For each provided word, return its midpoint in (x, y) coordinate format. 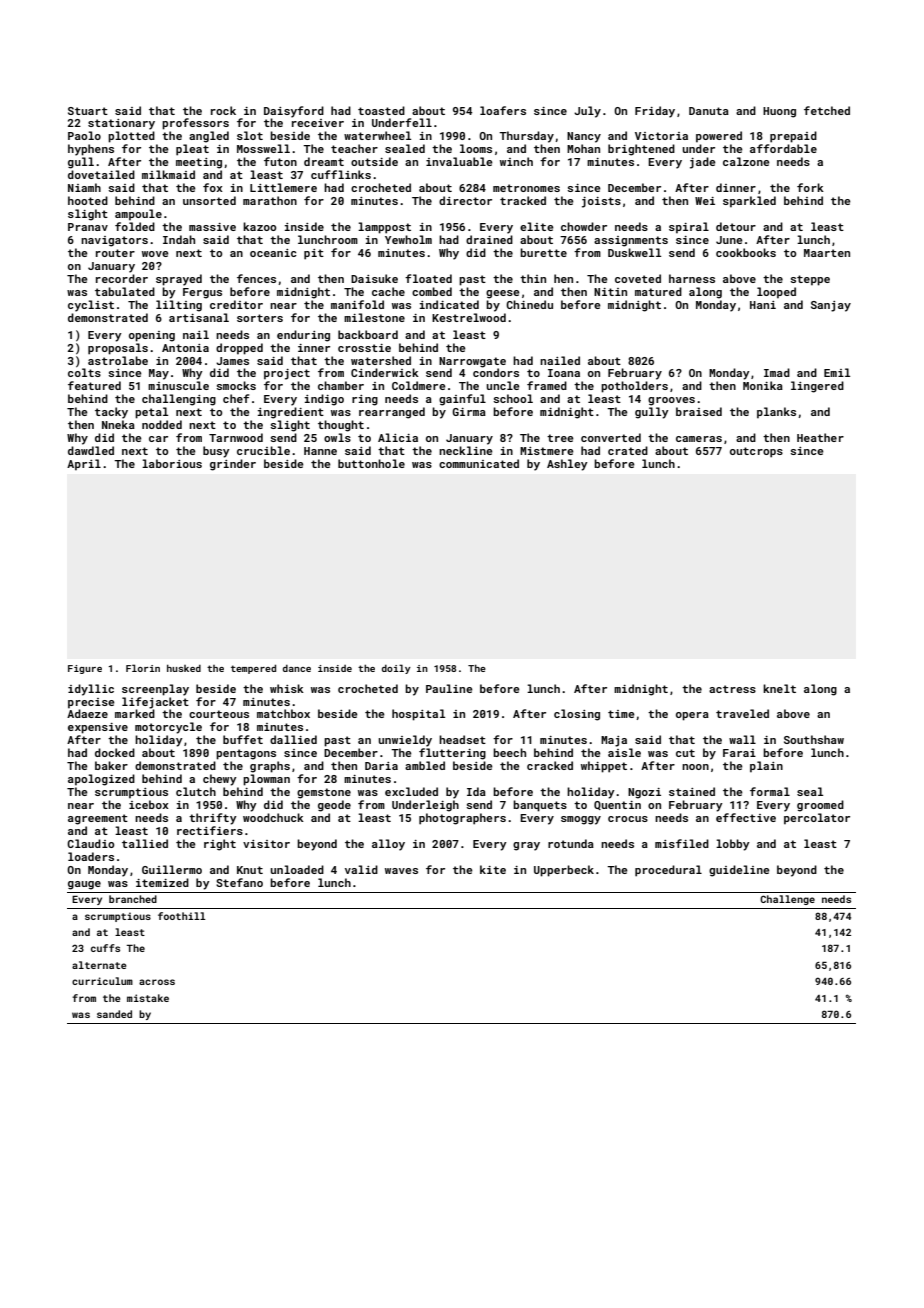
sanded (114, 1014)
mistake (148, 998)
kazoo (259, 226)
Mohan (583, 148)
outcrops (756, 452)
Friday (655, 112)
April (84, 465)
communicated (479, 463)
